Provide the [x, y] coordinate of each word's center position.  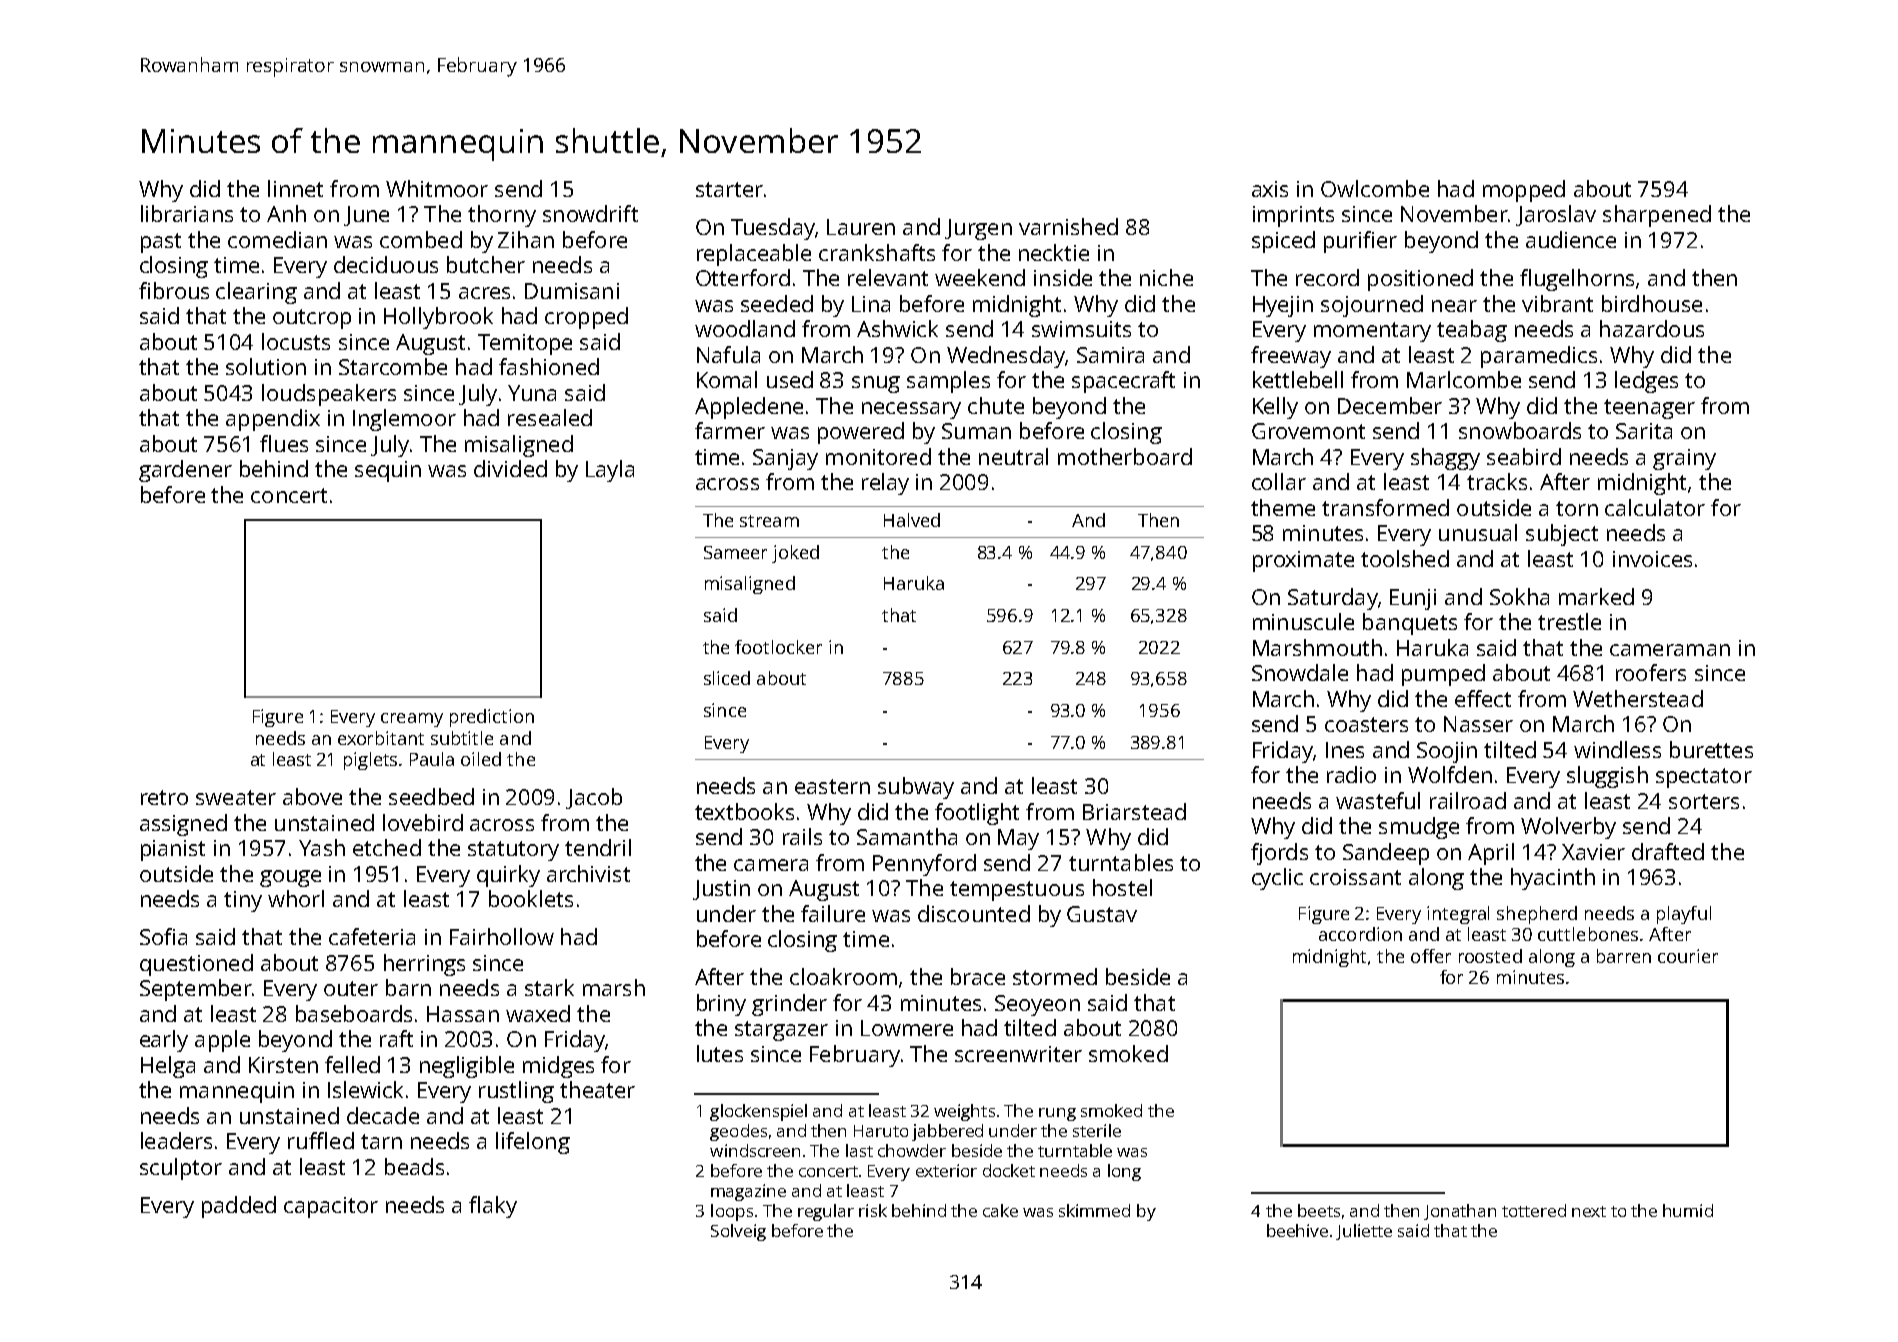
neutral [1013, 456]
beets [1319, 1210]
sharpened [1657, 216]
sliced [727, 678]
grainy [1684, 459]
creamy [412, 720]
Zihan [526, 239]
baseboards [354, 1013]
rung [1057, 1114]
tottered [1534, 1210]
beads [414, 1166]
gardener [185, 471]
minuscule [1303, 621]
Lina [871, 304]
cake [1000, 1210]
